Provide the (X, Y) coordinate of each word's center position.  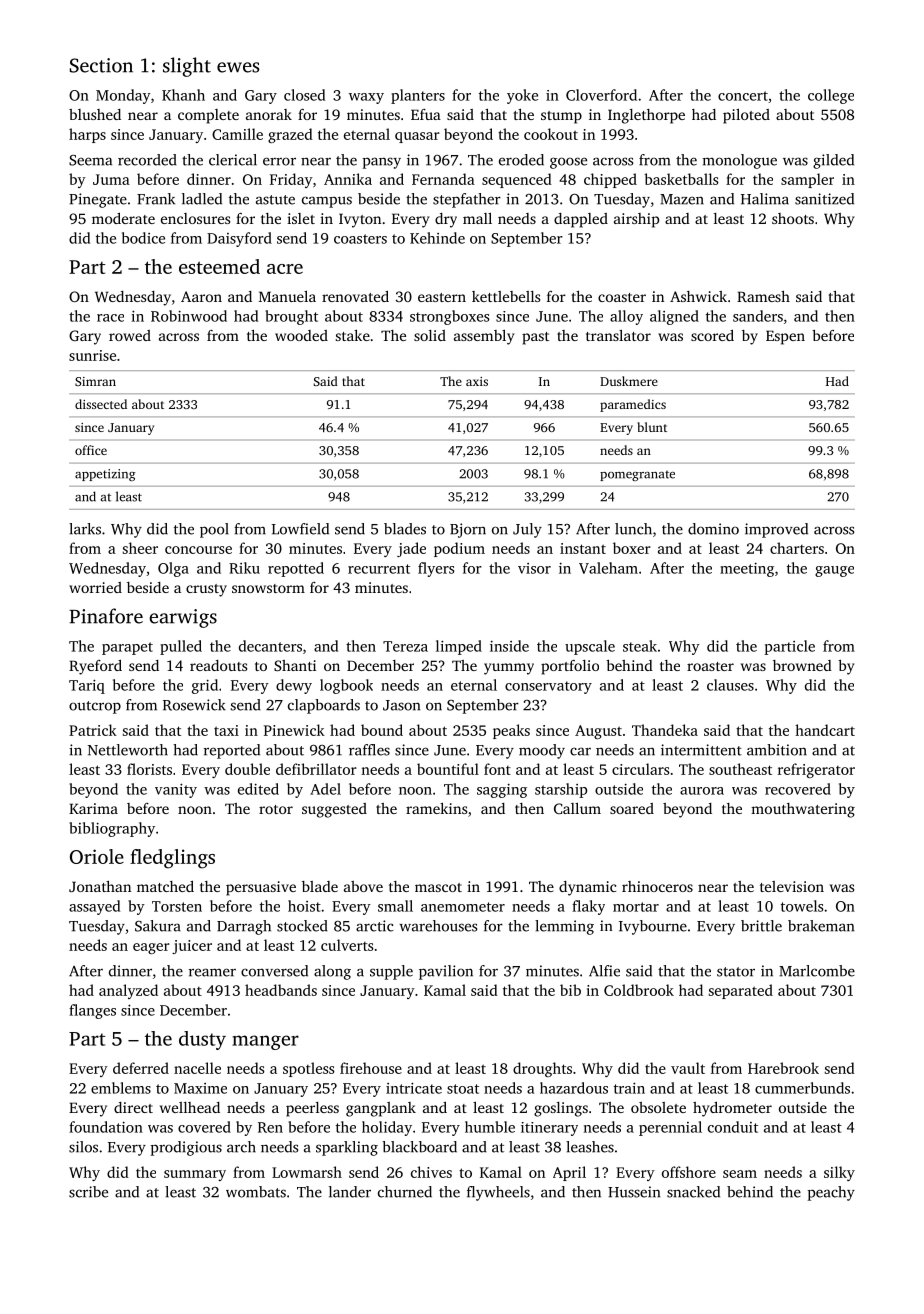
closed (304, 95)
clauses (730, 685)
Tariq (87, 686)
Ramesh (763, 296)
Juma (111, 179)
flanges (92, 1011)
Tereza (405, 646)
